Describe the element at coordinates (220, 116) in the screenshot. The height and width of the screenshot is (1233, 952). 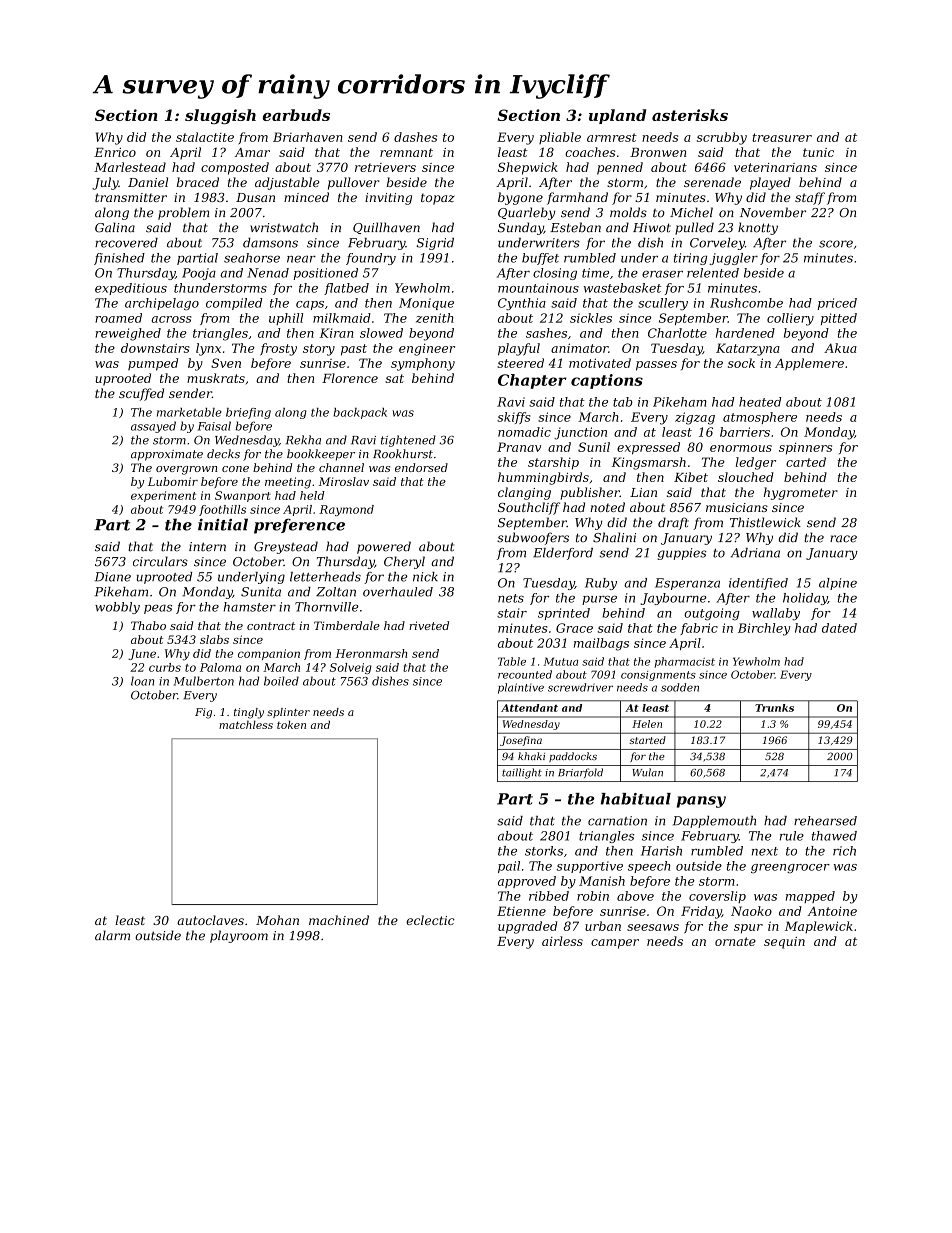
I see `sluggish` at that location.
